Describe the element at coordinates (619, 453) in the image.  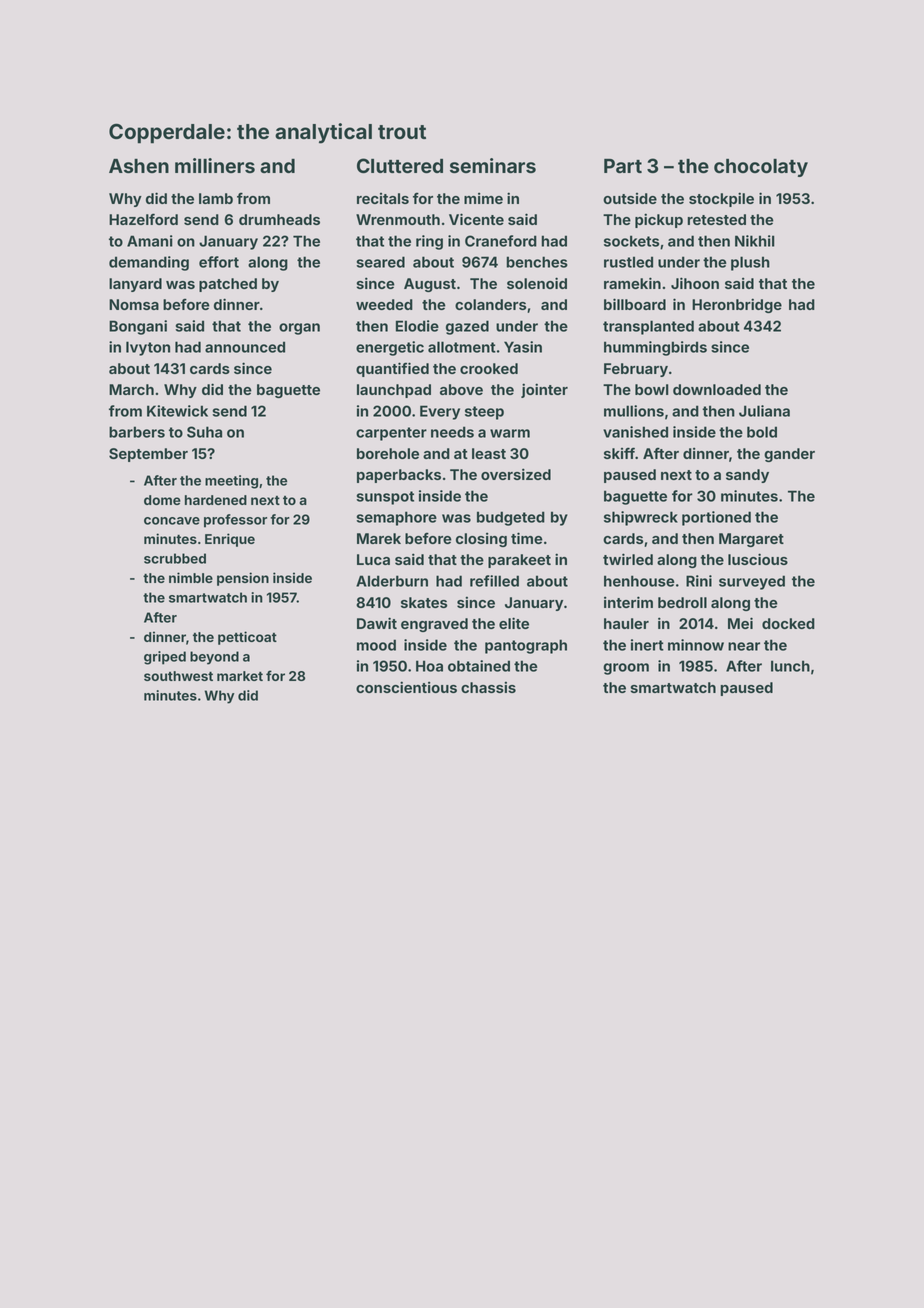
I see `skiff` at that location.
